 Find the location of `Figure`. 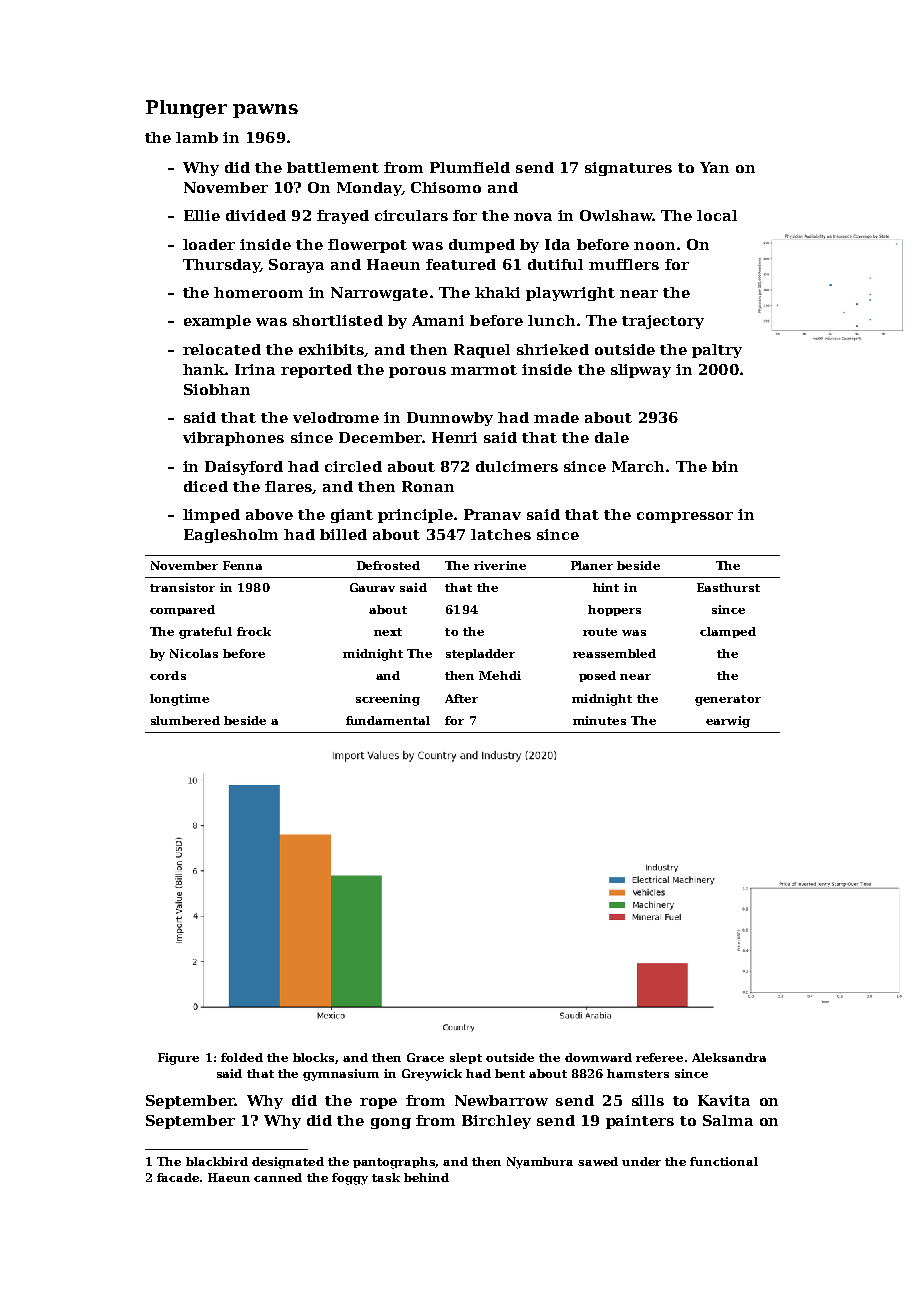

Figure is located at coordinates (178, 1059).
